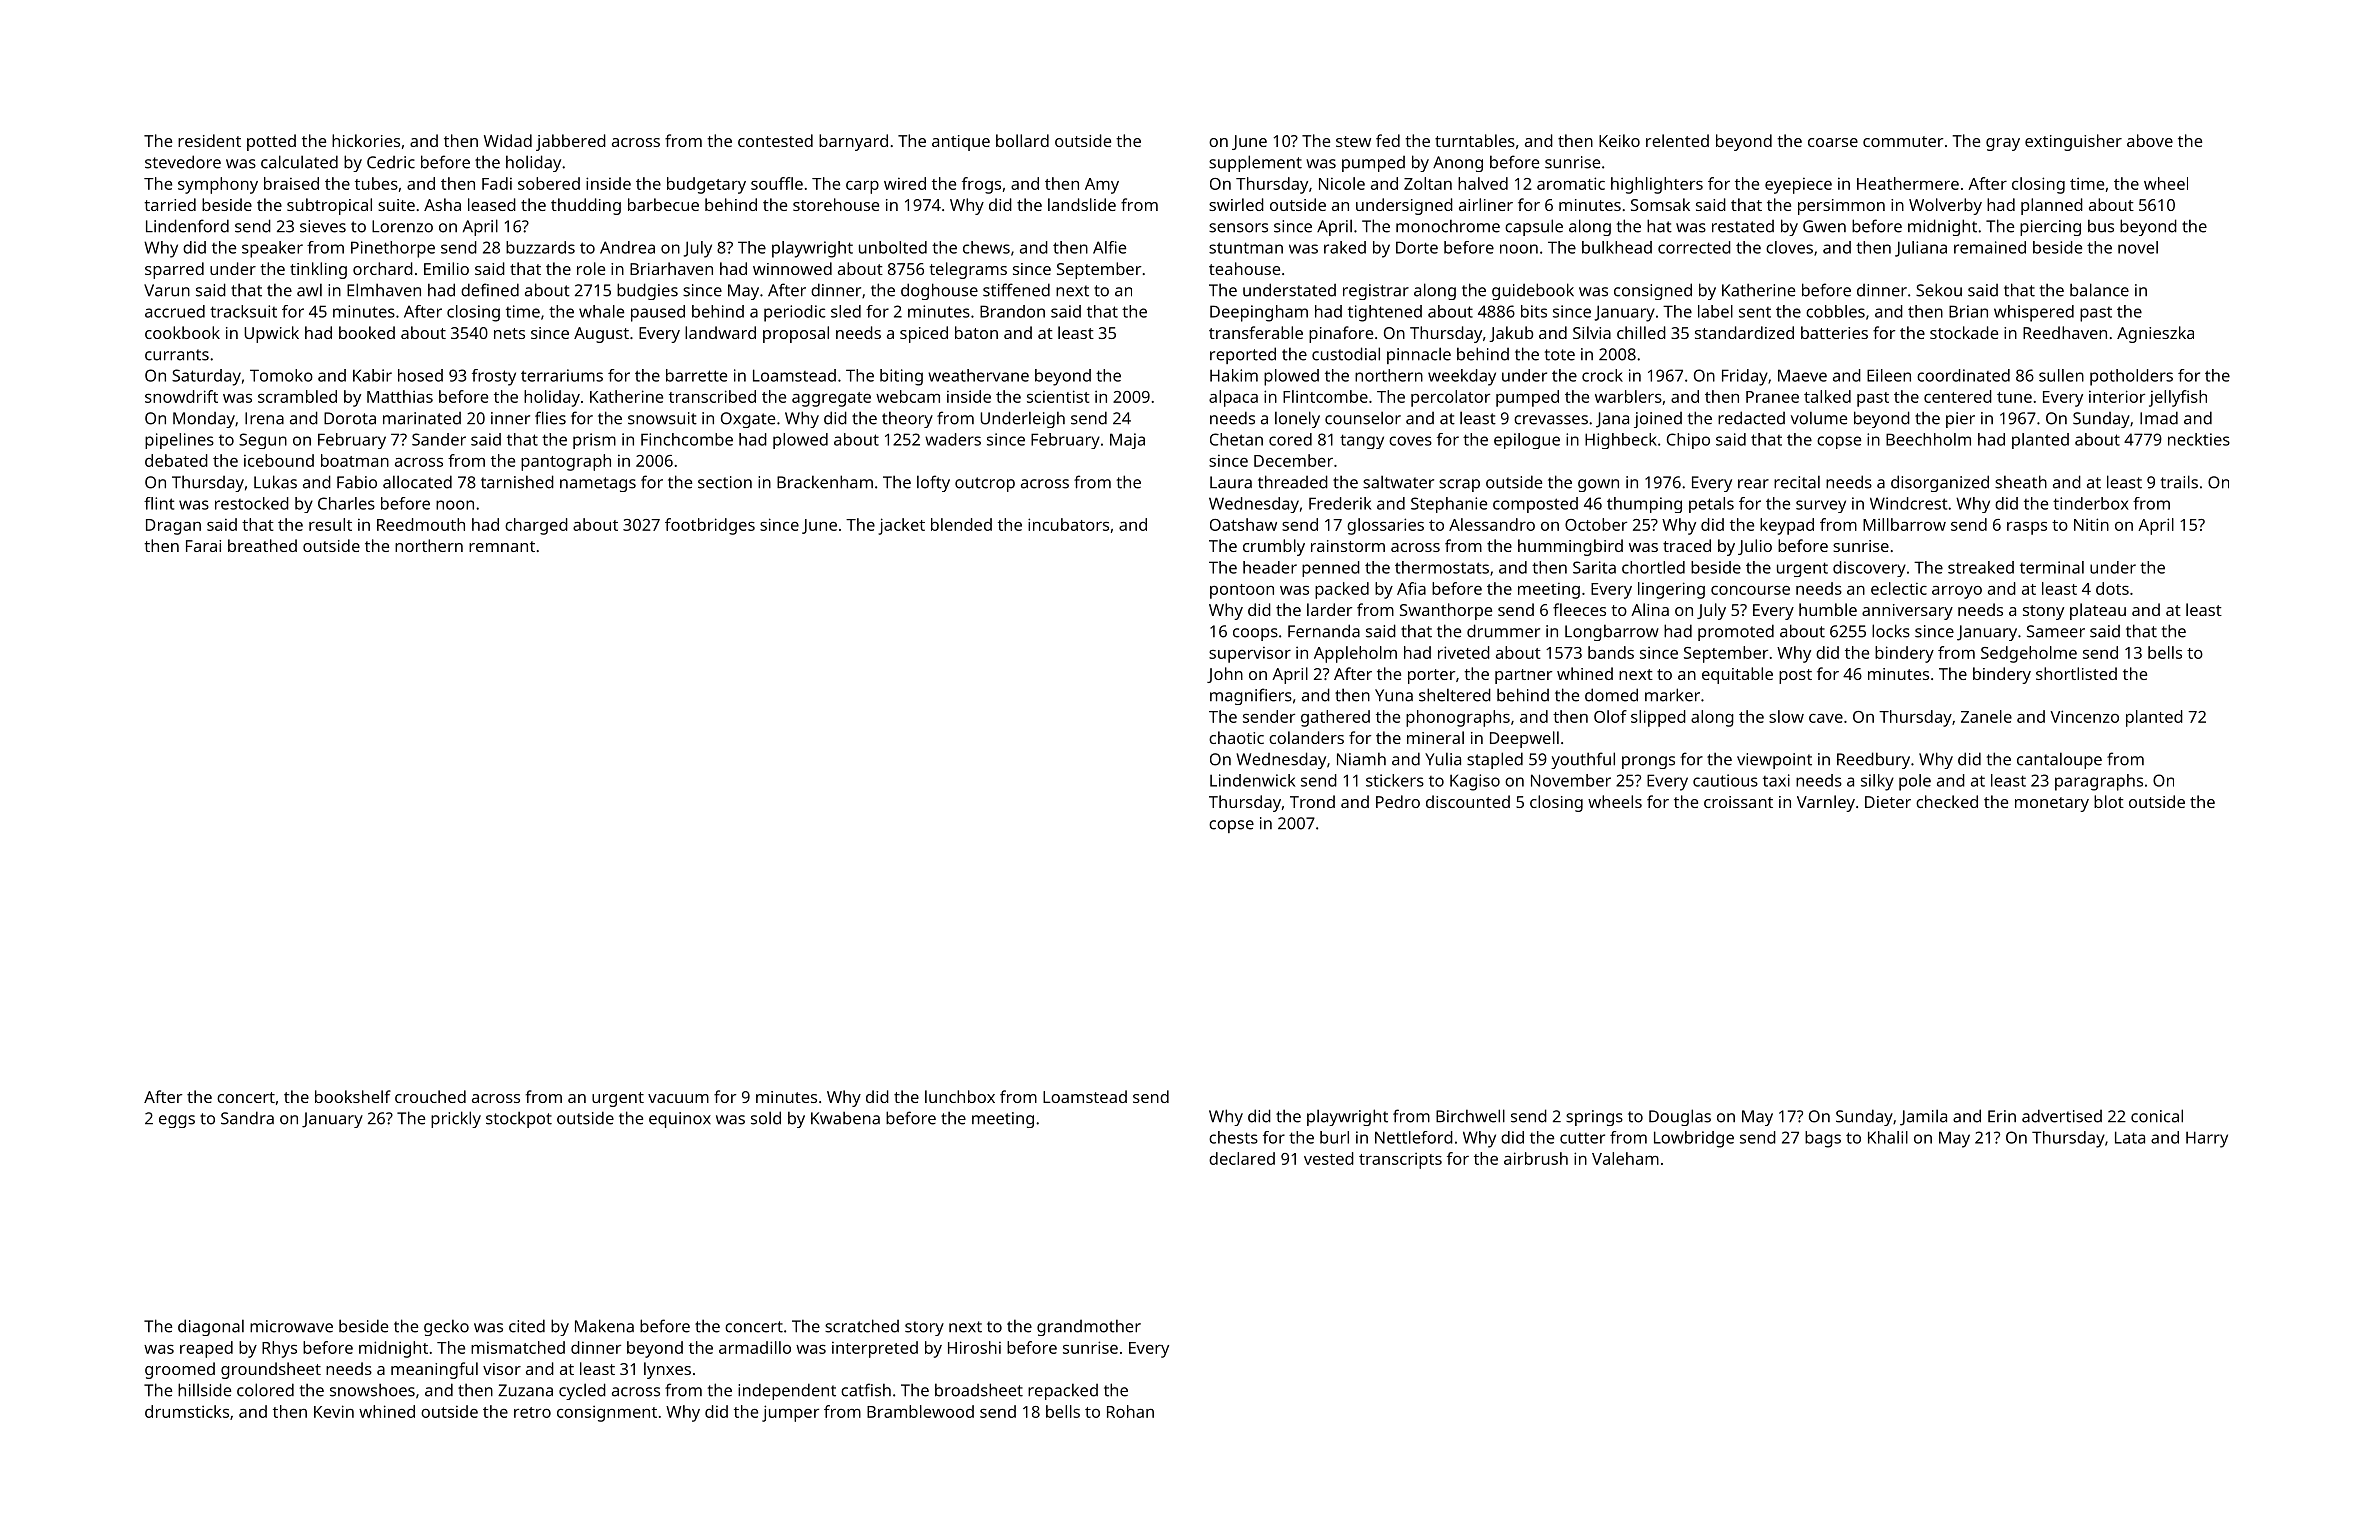 This document has height=1540, width=2380. Describe the element at coordinates (960, 1096) in the document. I see `lunchbox` at that location.
